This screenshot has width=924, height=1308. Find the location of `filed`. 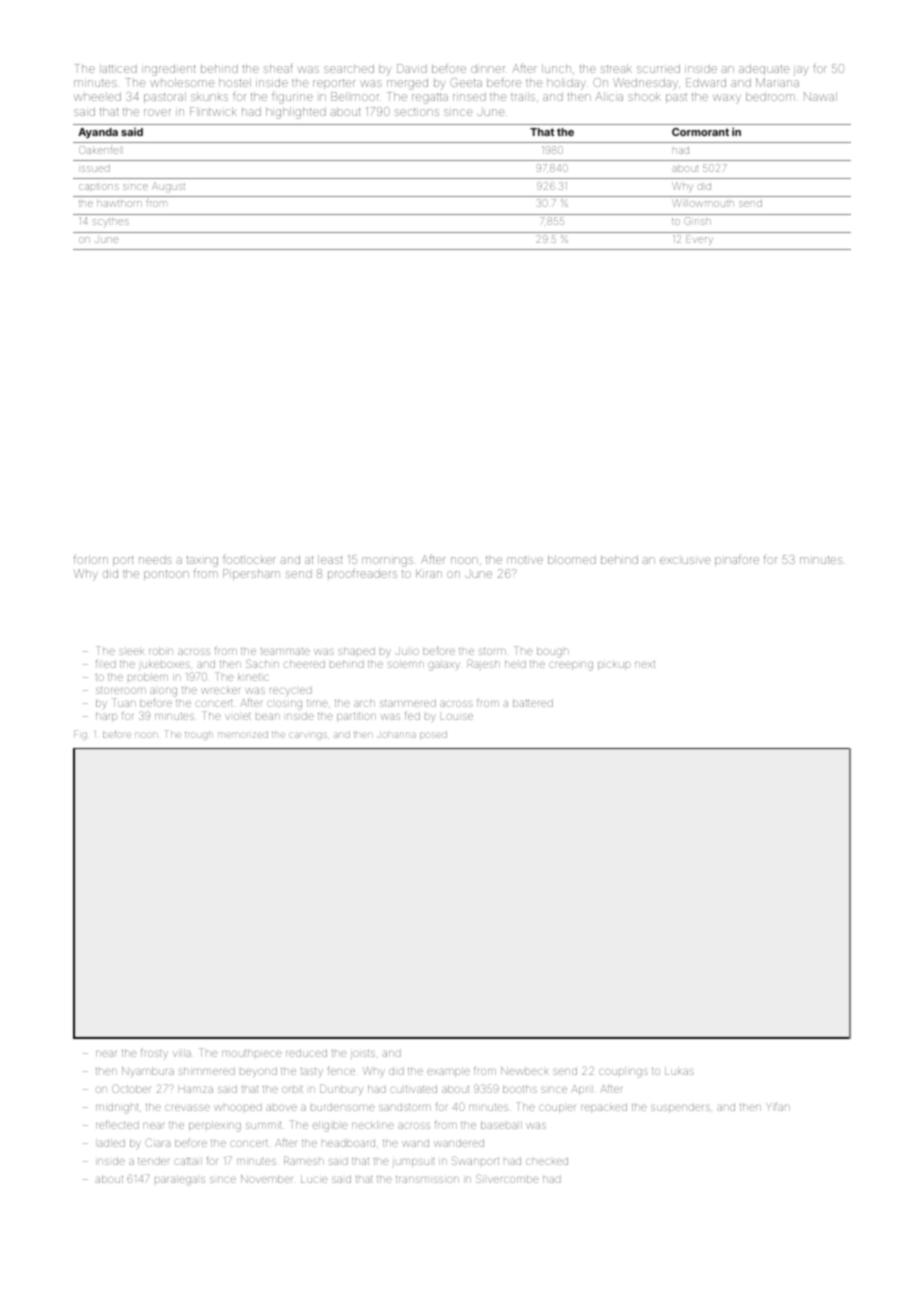

filed is located at coordinates (106, 663).
